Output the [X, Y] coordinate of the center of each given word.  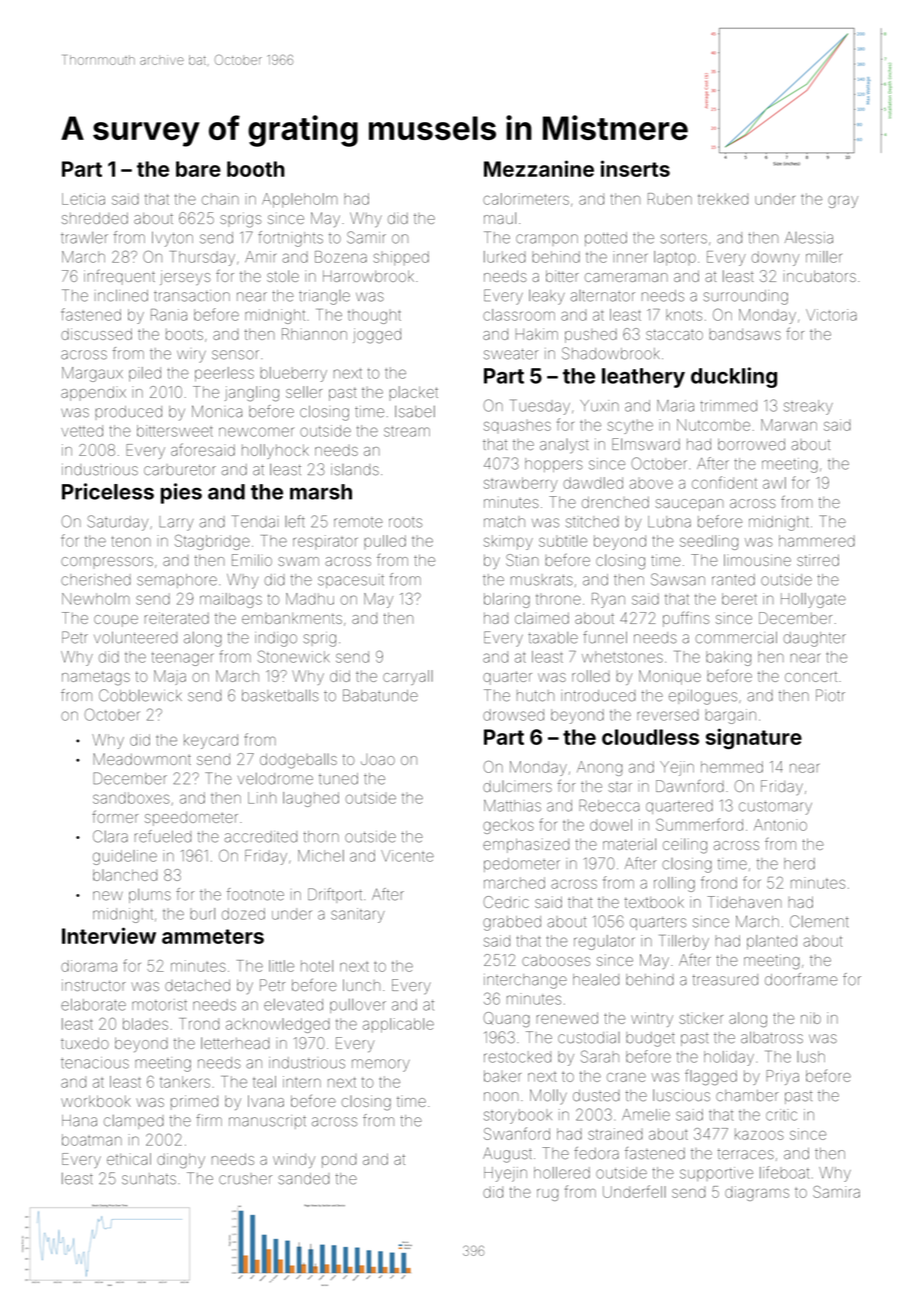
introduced [598, 696]
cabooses [556, 960]
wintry [652, 1019]
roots [405, 523]
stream [407, 431]
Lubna [669, 522]
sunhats [149, 1179]
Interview [109, 935]
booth [256, 169]
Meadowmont [142, 759]
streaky [808, 407]
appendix [93, 393]
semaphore [177, 581]
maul [500, 218]
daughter [815, 639]
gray [843, 202]
